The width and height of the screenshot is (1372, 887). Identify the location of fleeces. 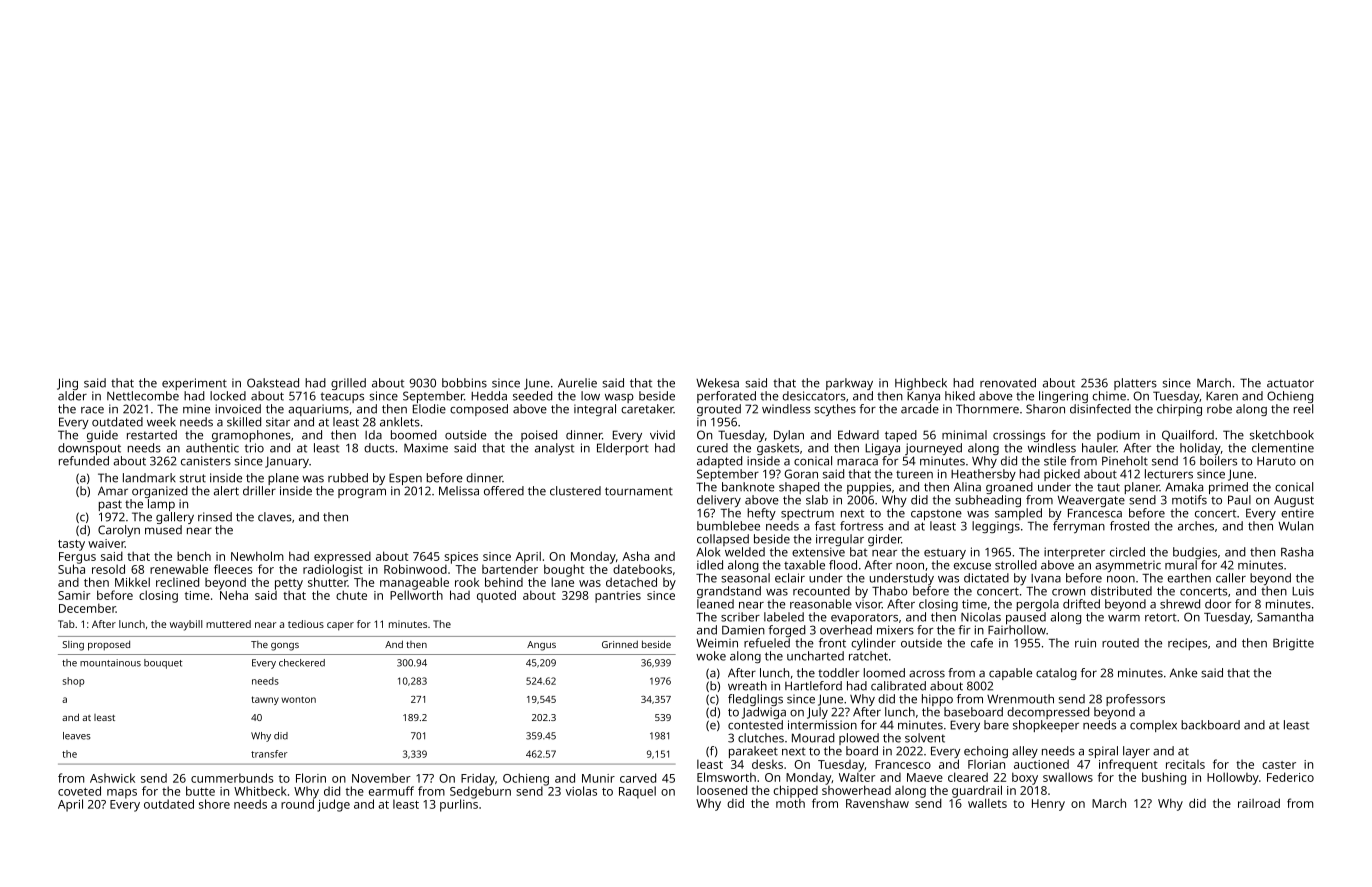
(233, 569).
